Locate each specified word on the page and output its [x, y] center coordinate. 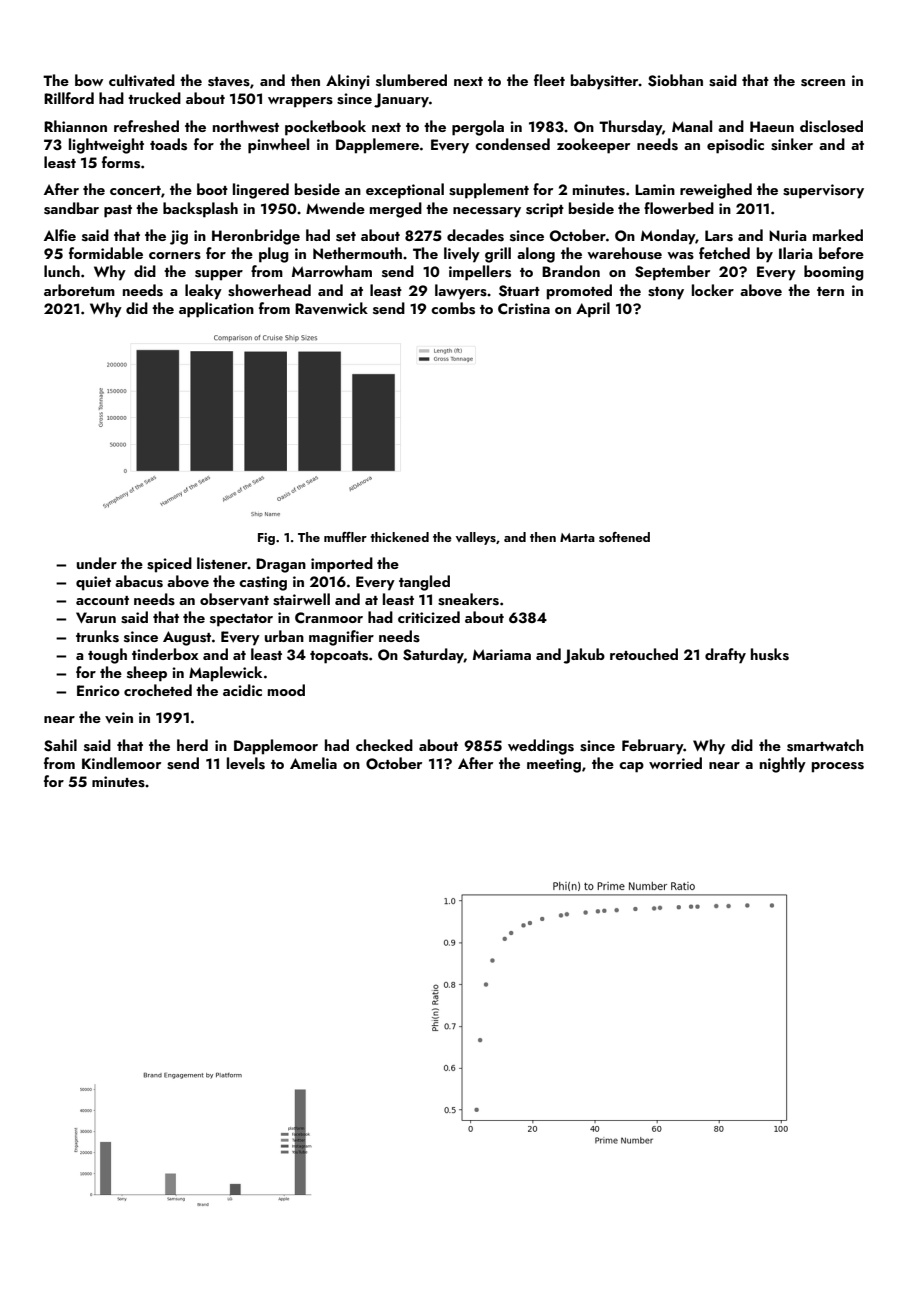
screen [823, 83]
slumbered [411, 80]
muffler [345, 537]
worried [675, 763]
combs [453, 308]
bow [89, 80]
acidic [242, 690]
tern [830, 291]
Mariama [502, 654]
